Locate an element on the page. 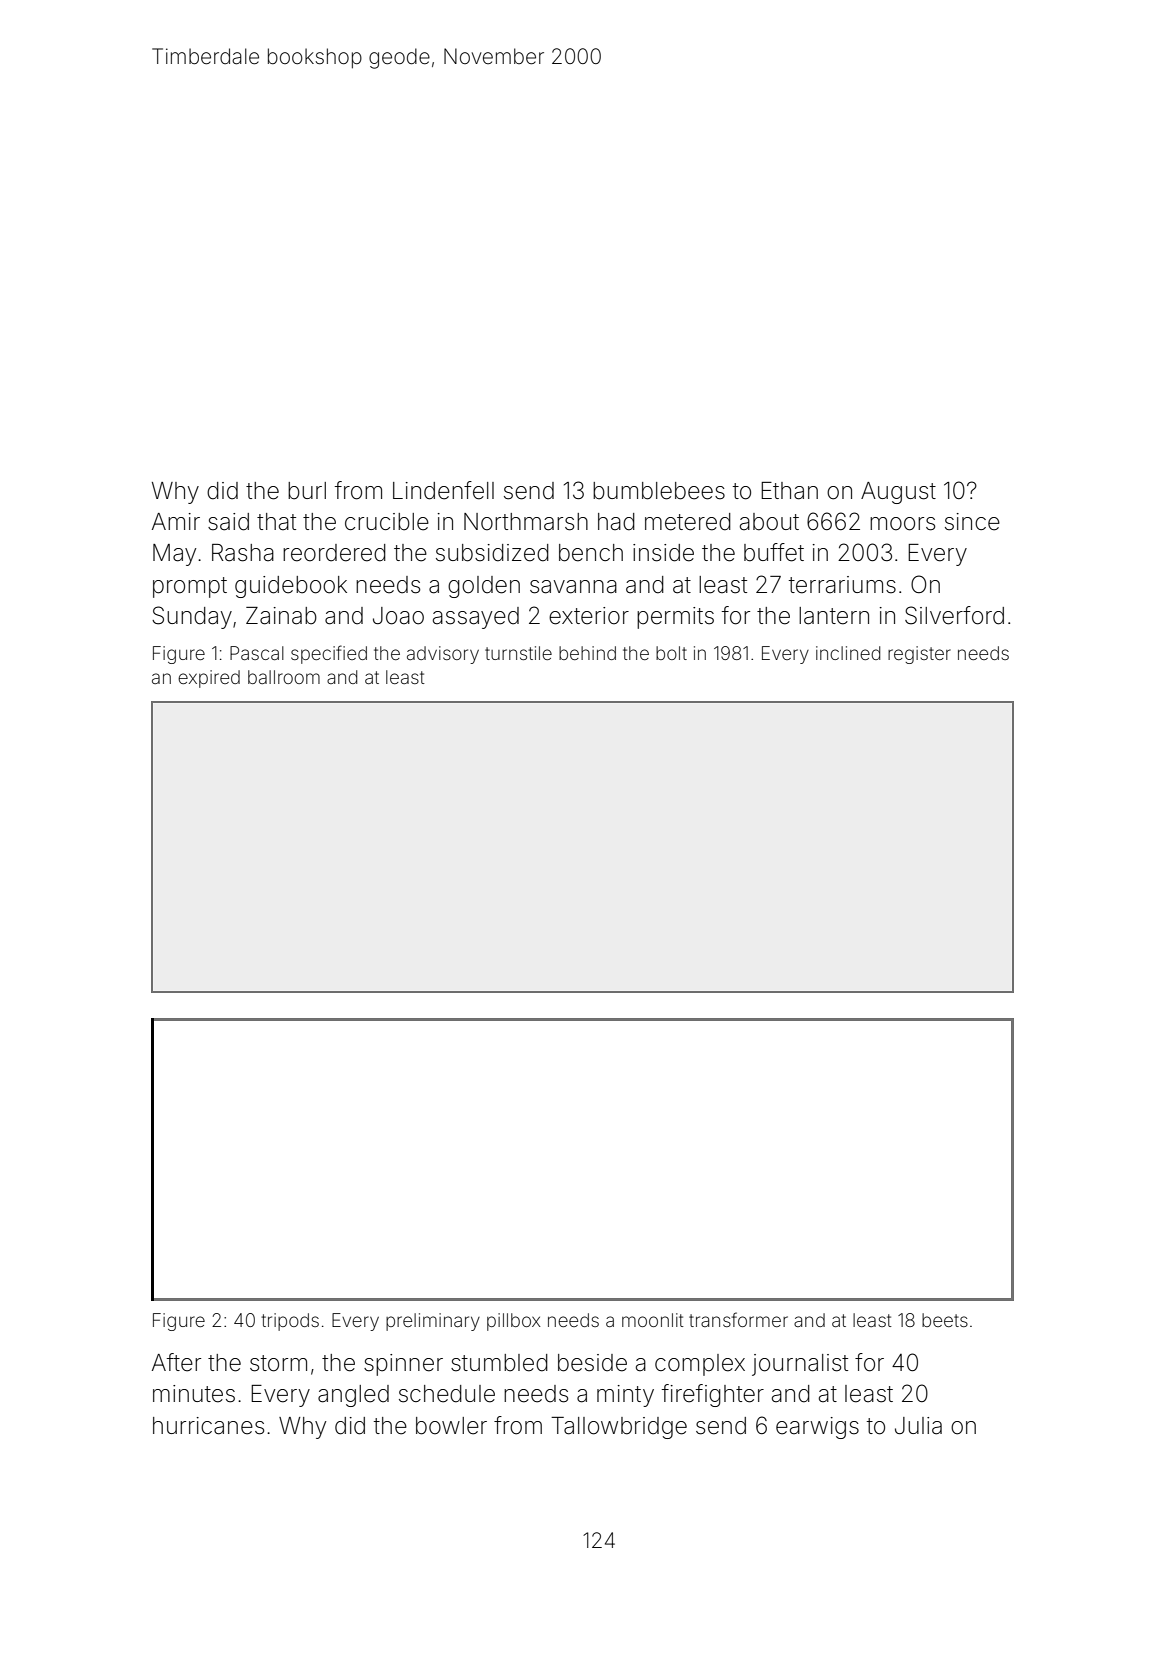 This document has width=1165, height=1654. bolt is located at coordinates (671, 653).
